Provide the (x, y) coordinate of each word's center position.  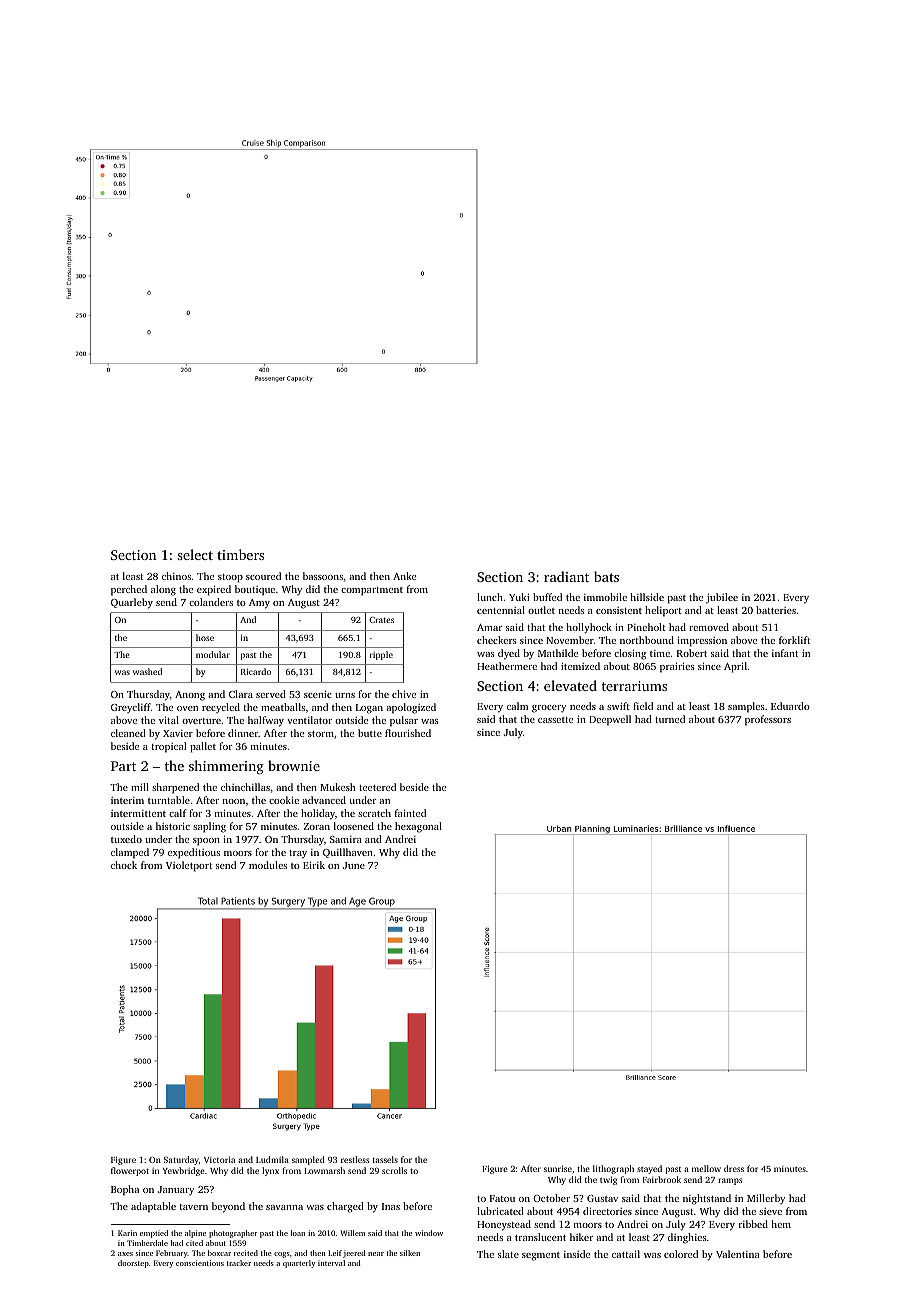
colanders (211, 602)
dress (734, 1168)
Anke (404, 576)
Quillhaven (348, 853)
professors (768, 720)
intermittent (138, 813)
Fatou (502, 1198)
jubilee (722, 598)
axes (125, 1254)
